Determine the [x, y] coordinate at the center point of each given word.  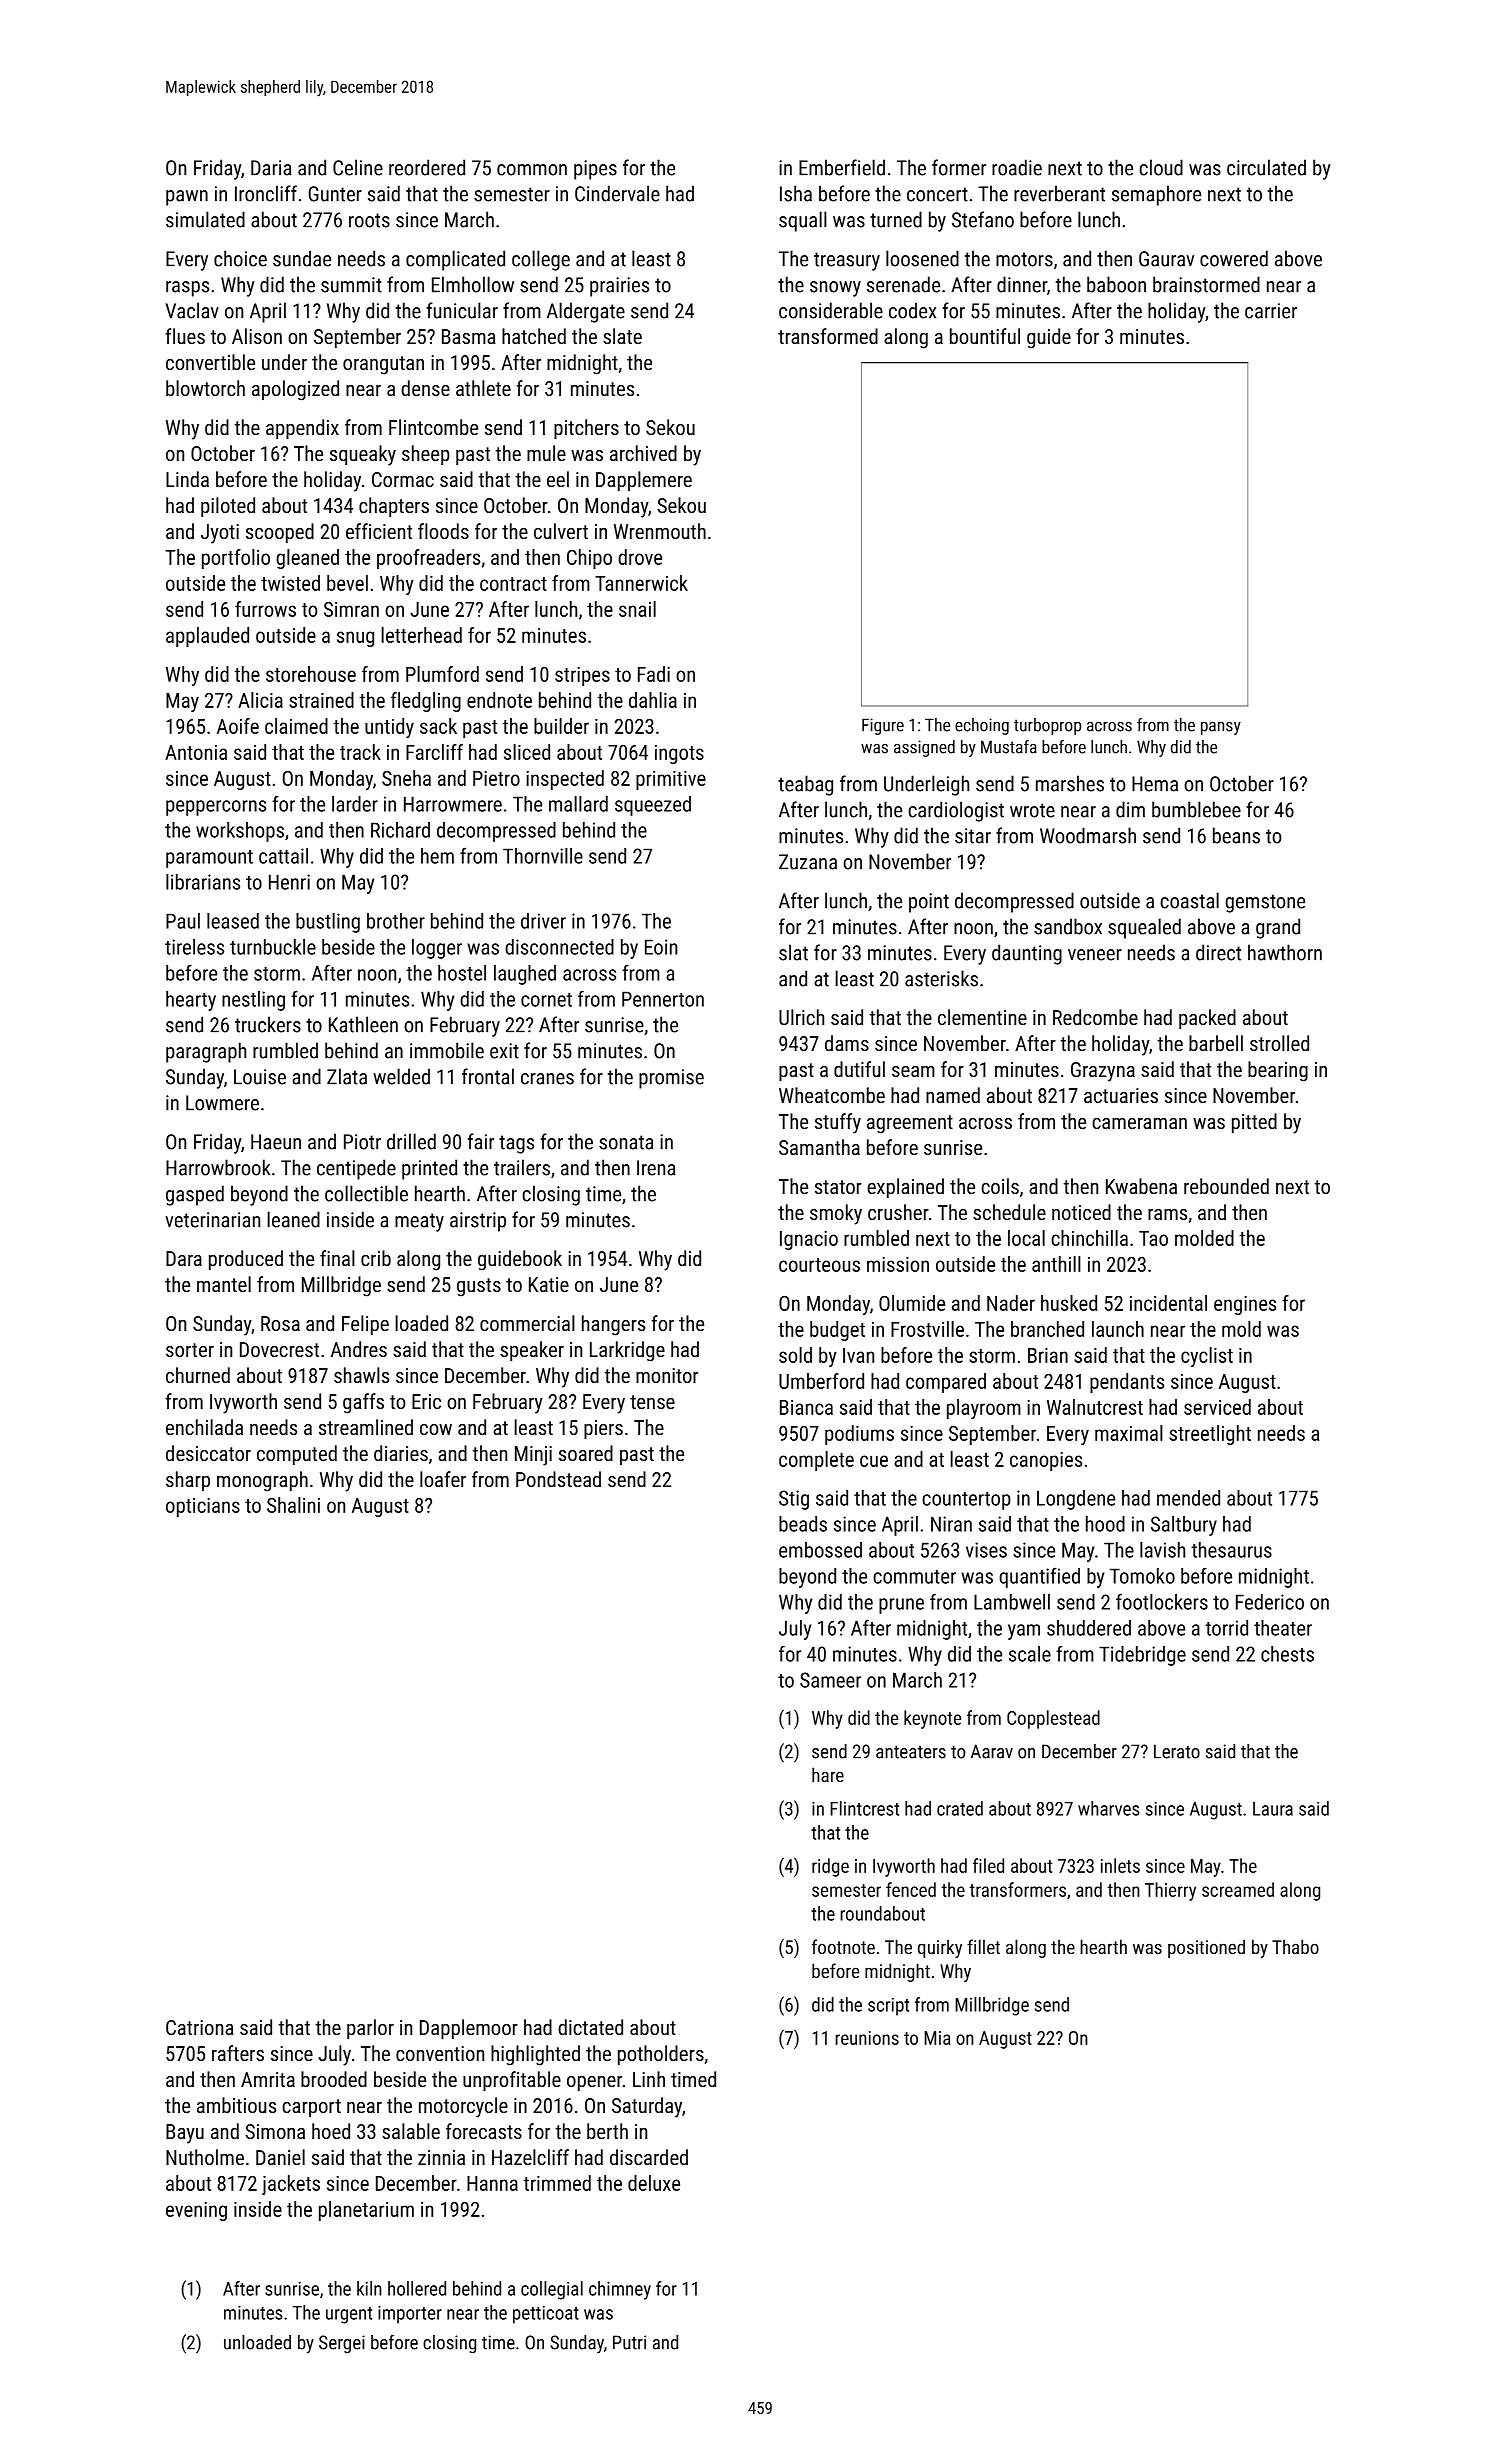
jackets [291, 2185]
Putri [629, 2342]
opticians [203, 1507]
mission [898, 1264]
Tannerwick [641, 583]
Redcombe [1095, 1017]
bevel [347, 583]
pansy [1221, 728]
